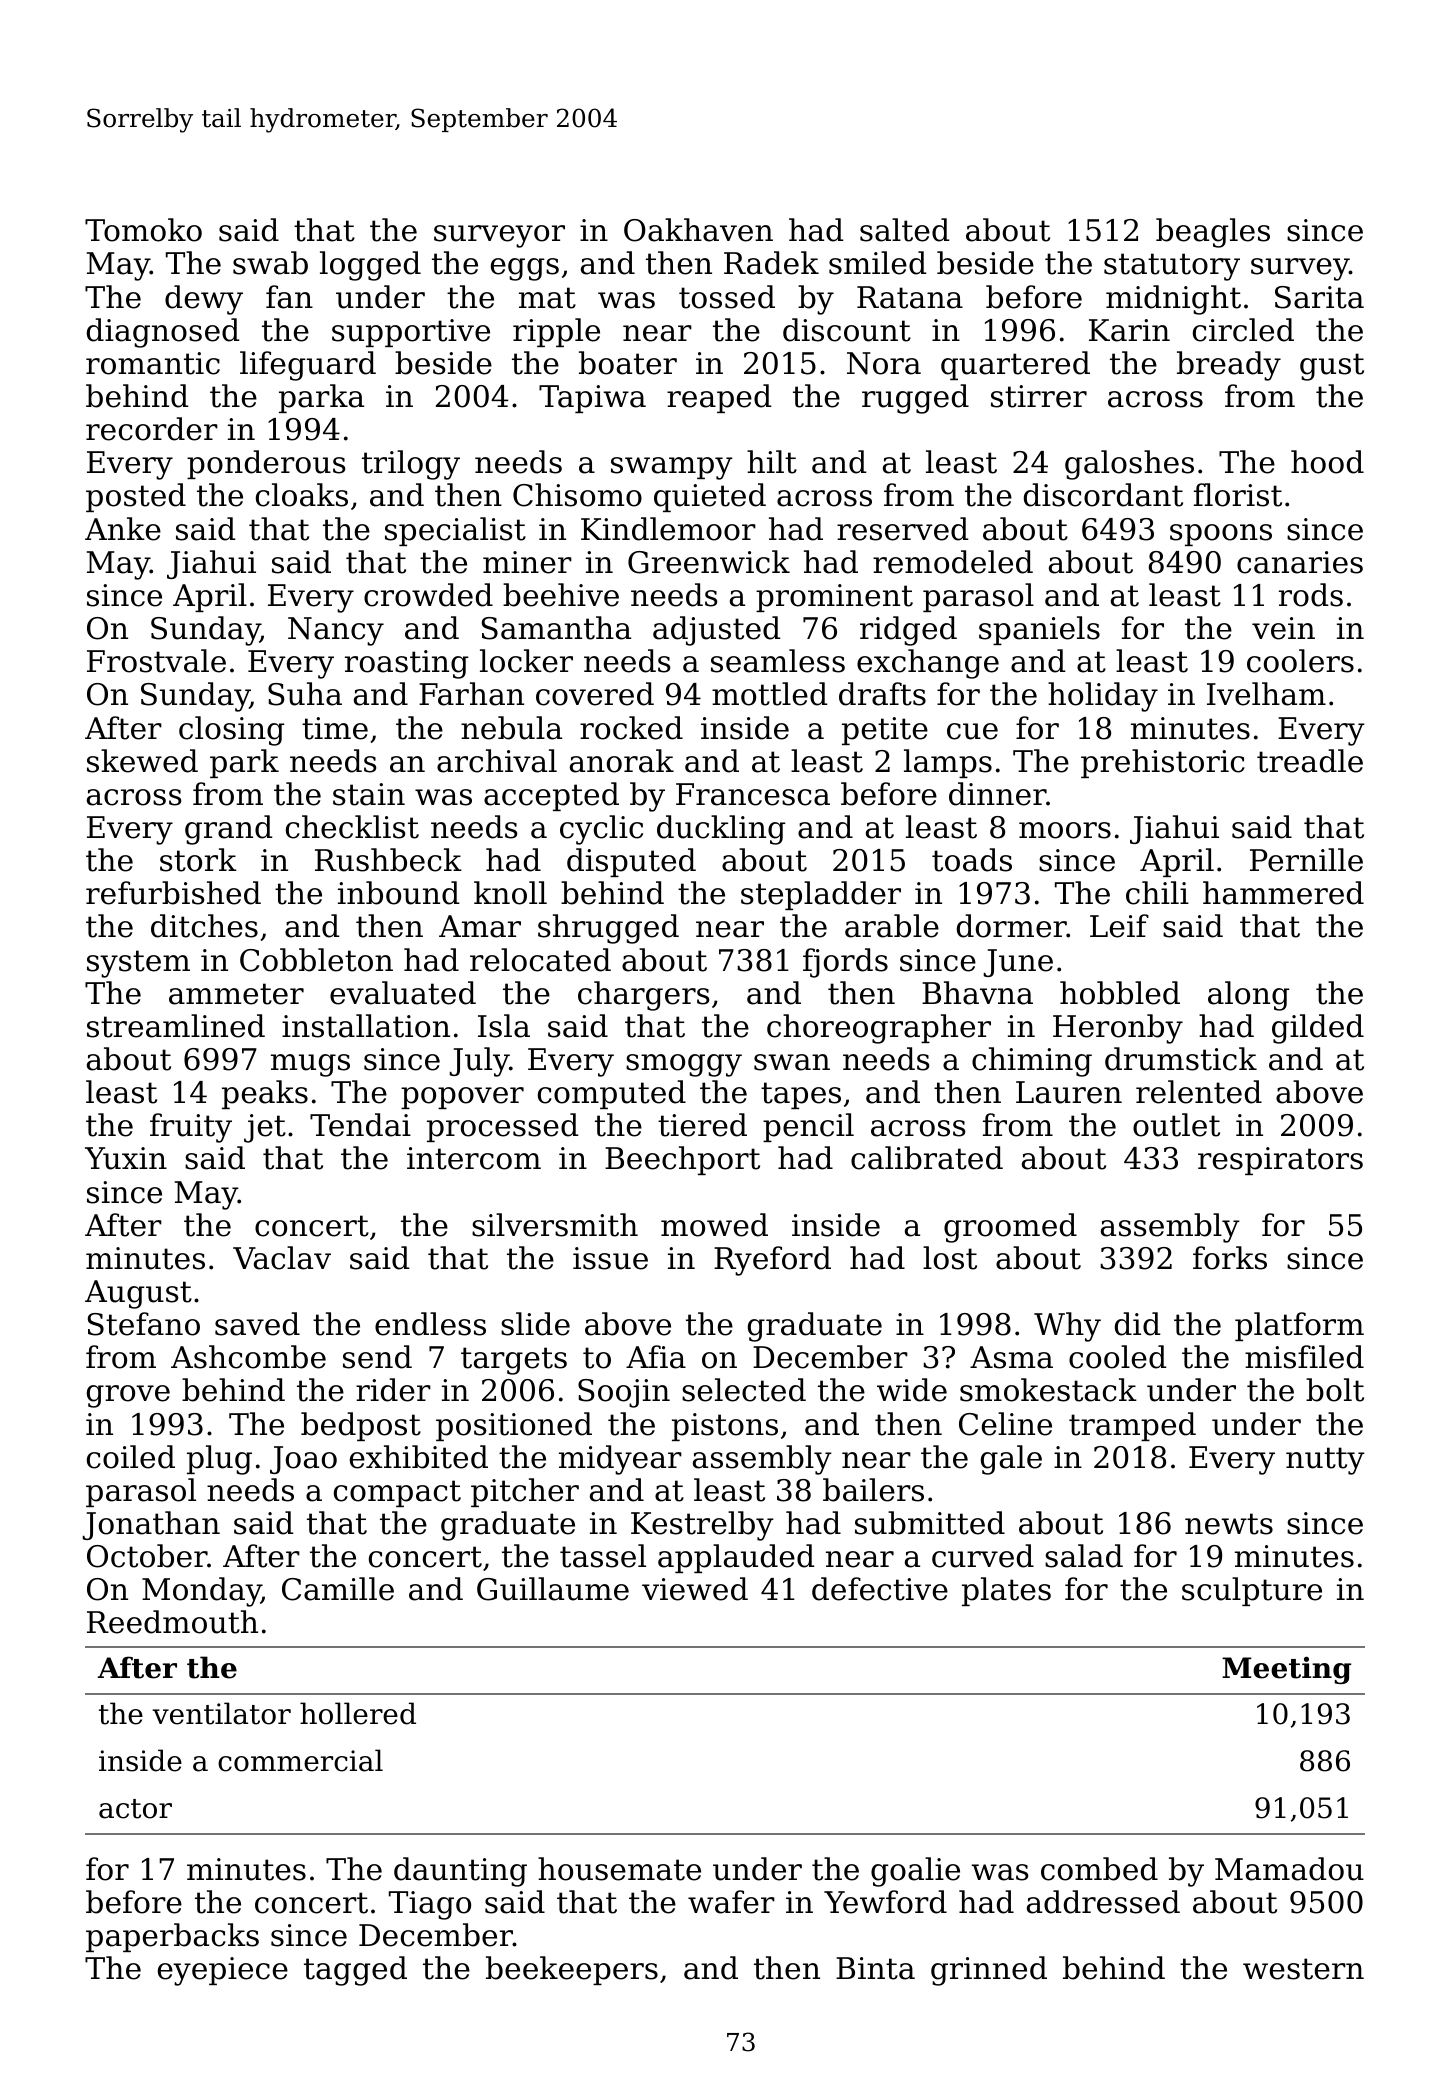 The height and width of the screenshot is (2100, 1450). Describe the element at coordinates (1252, 1591) in the screenshot. I see `sculpture` at that location.
